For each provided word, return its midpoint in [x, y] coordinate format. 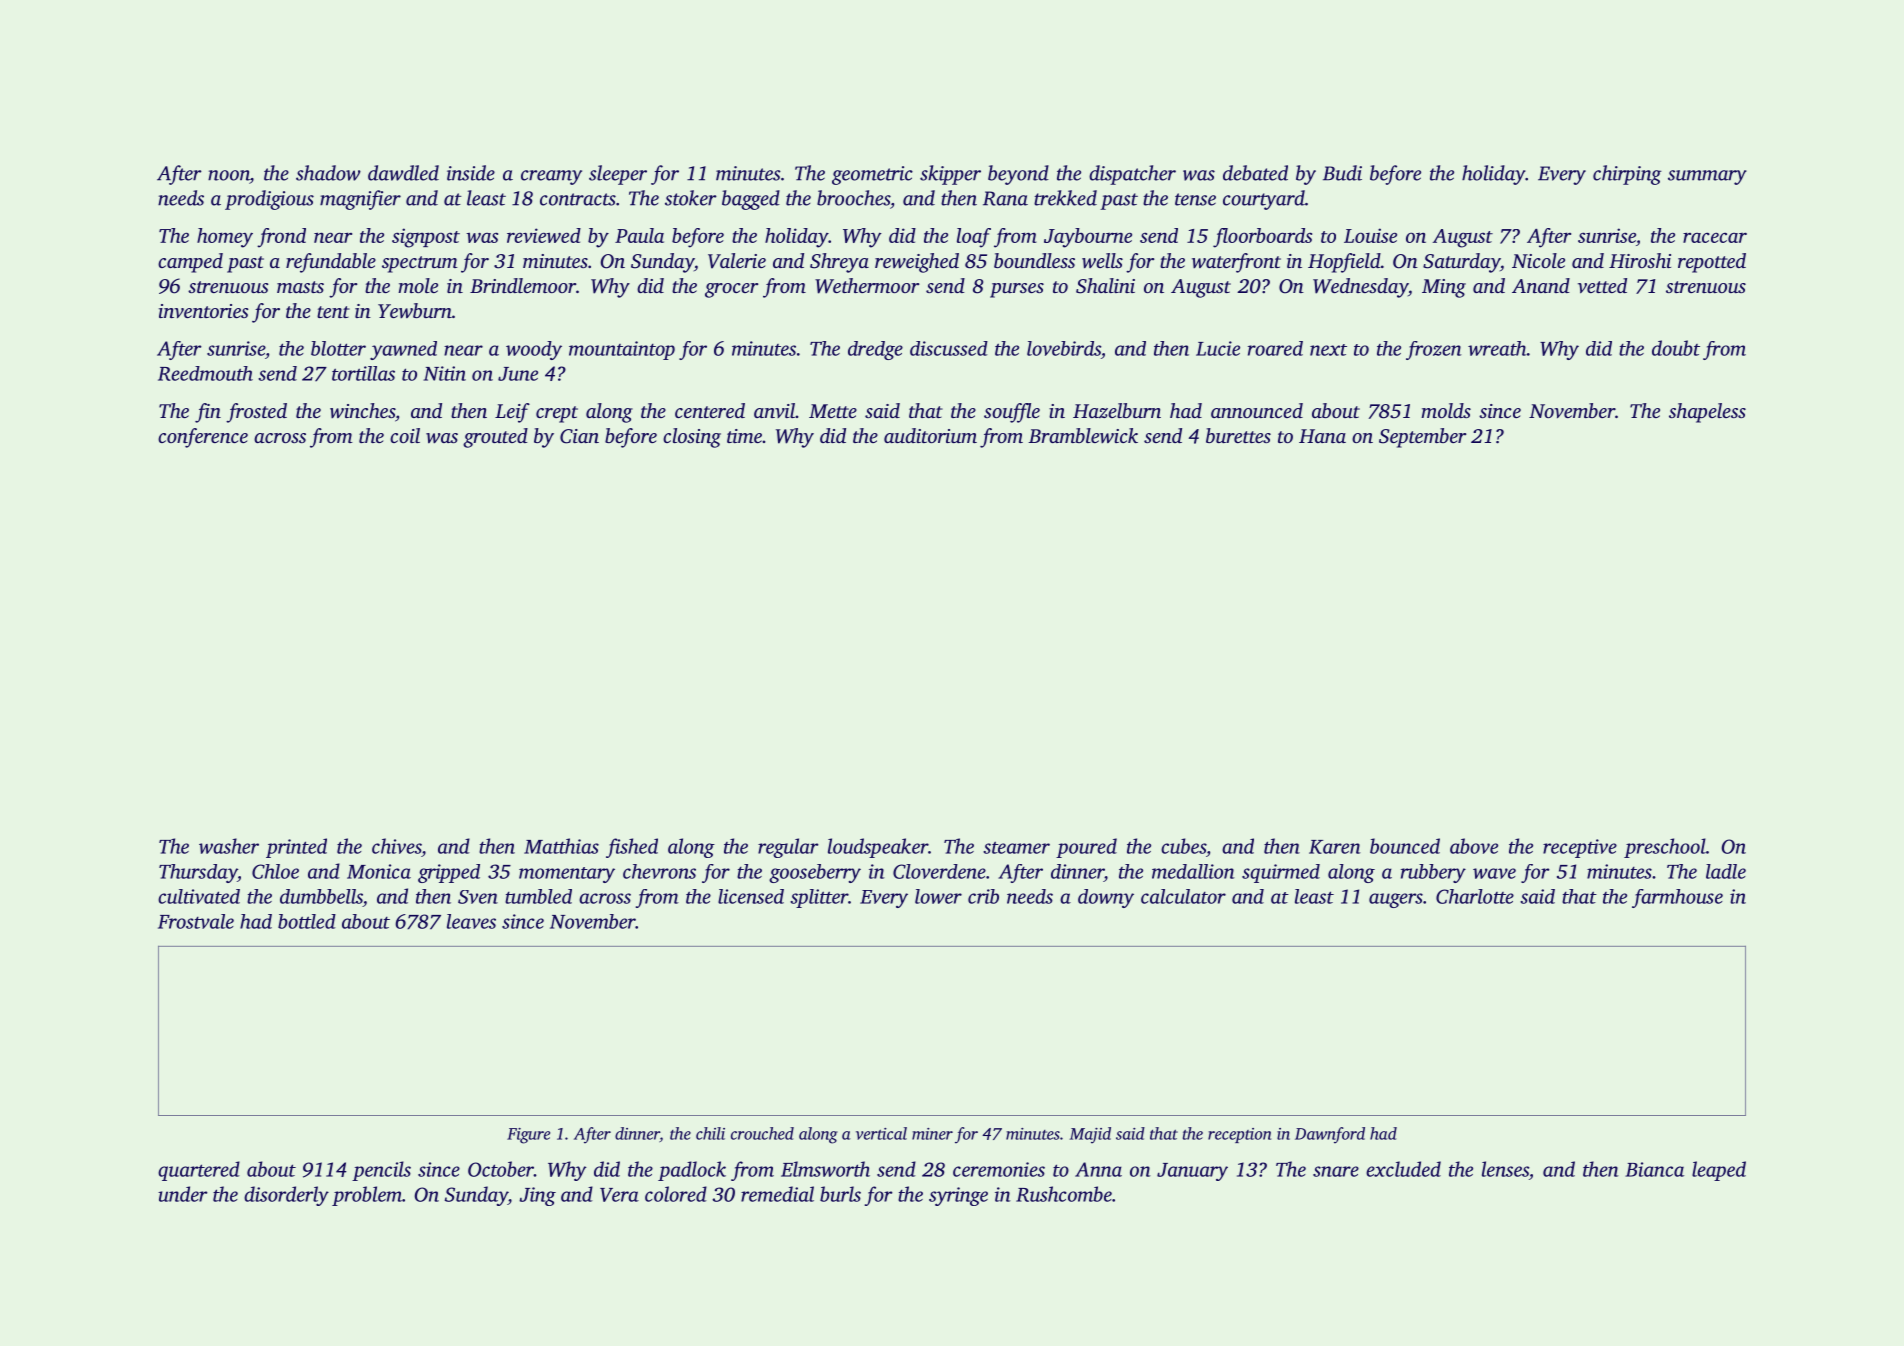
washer [229, 846]
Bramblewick [1083, 435]
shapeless [1707, 413]
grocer [731, 290]
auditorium [930, 435]
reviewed [544, 235]
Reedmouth [205, 373]
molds [1446, 410]
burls [840, 1194]
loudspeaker [878, 848]
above [1474, 846]
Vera [619, 1195]
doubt [1676, 348]
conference [203, 438]
